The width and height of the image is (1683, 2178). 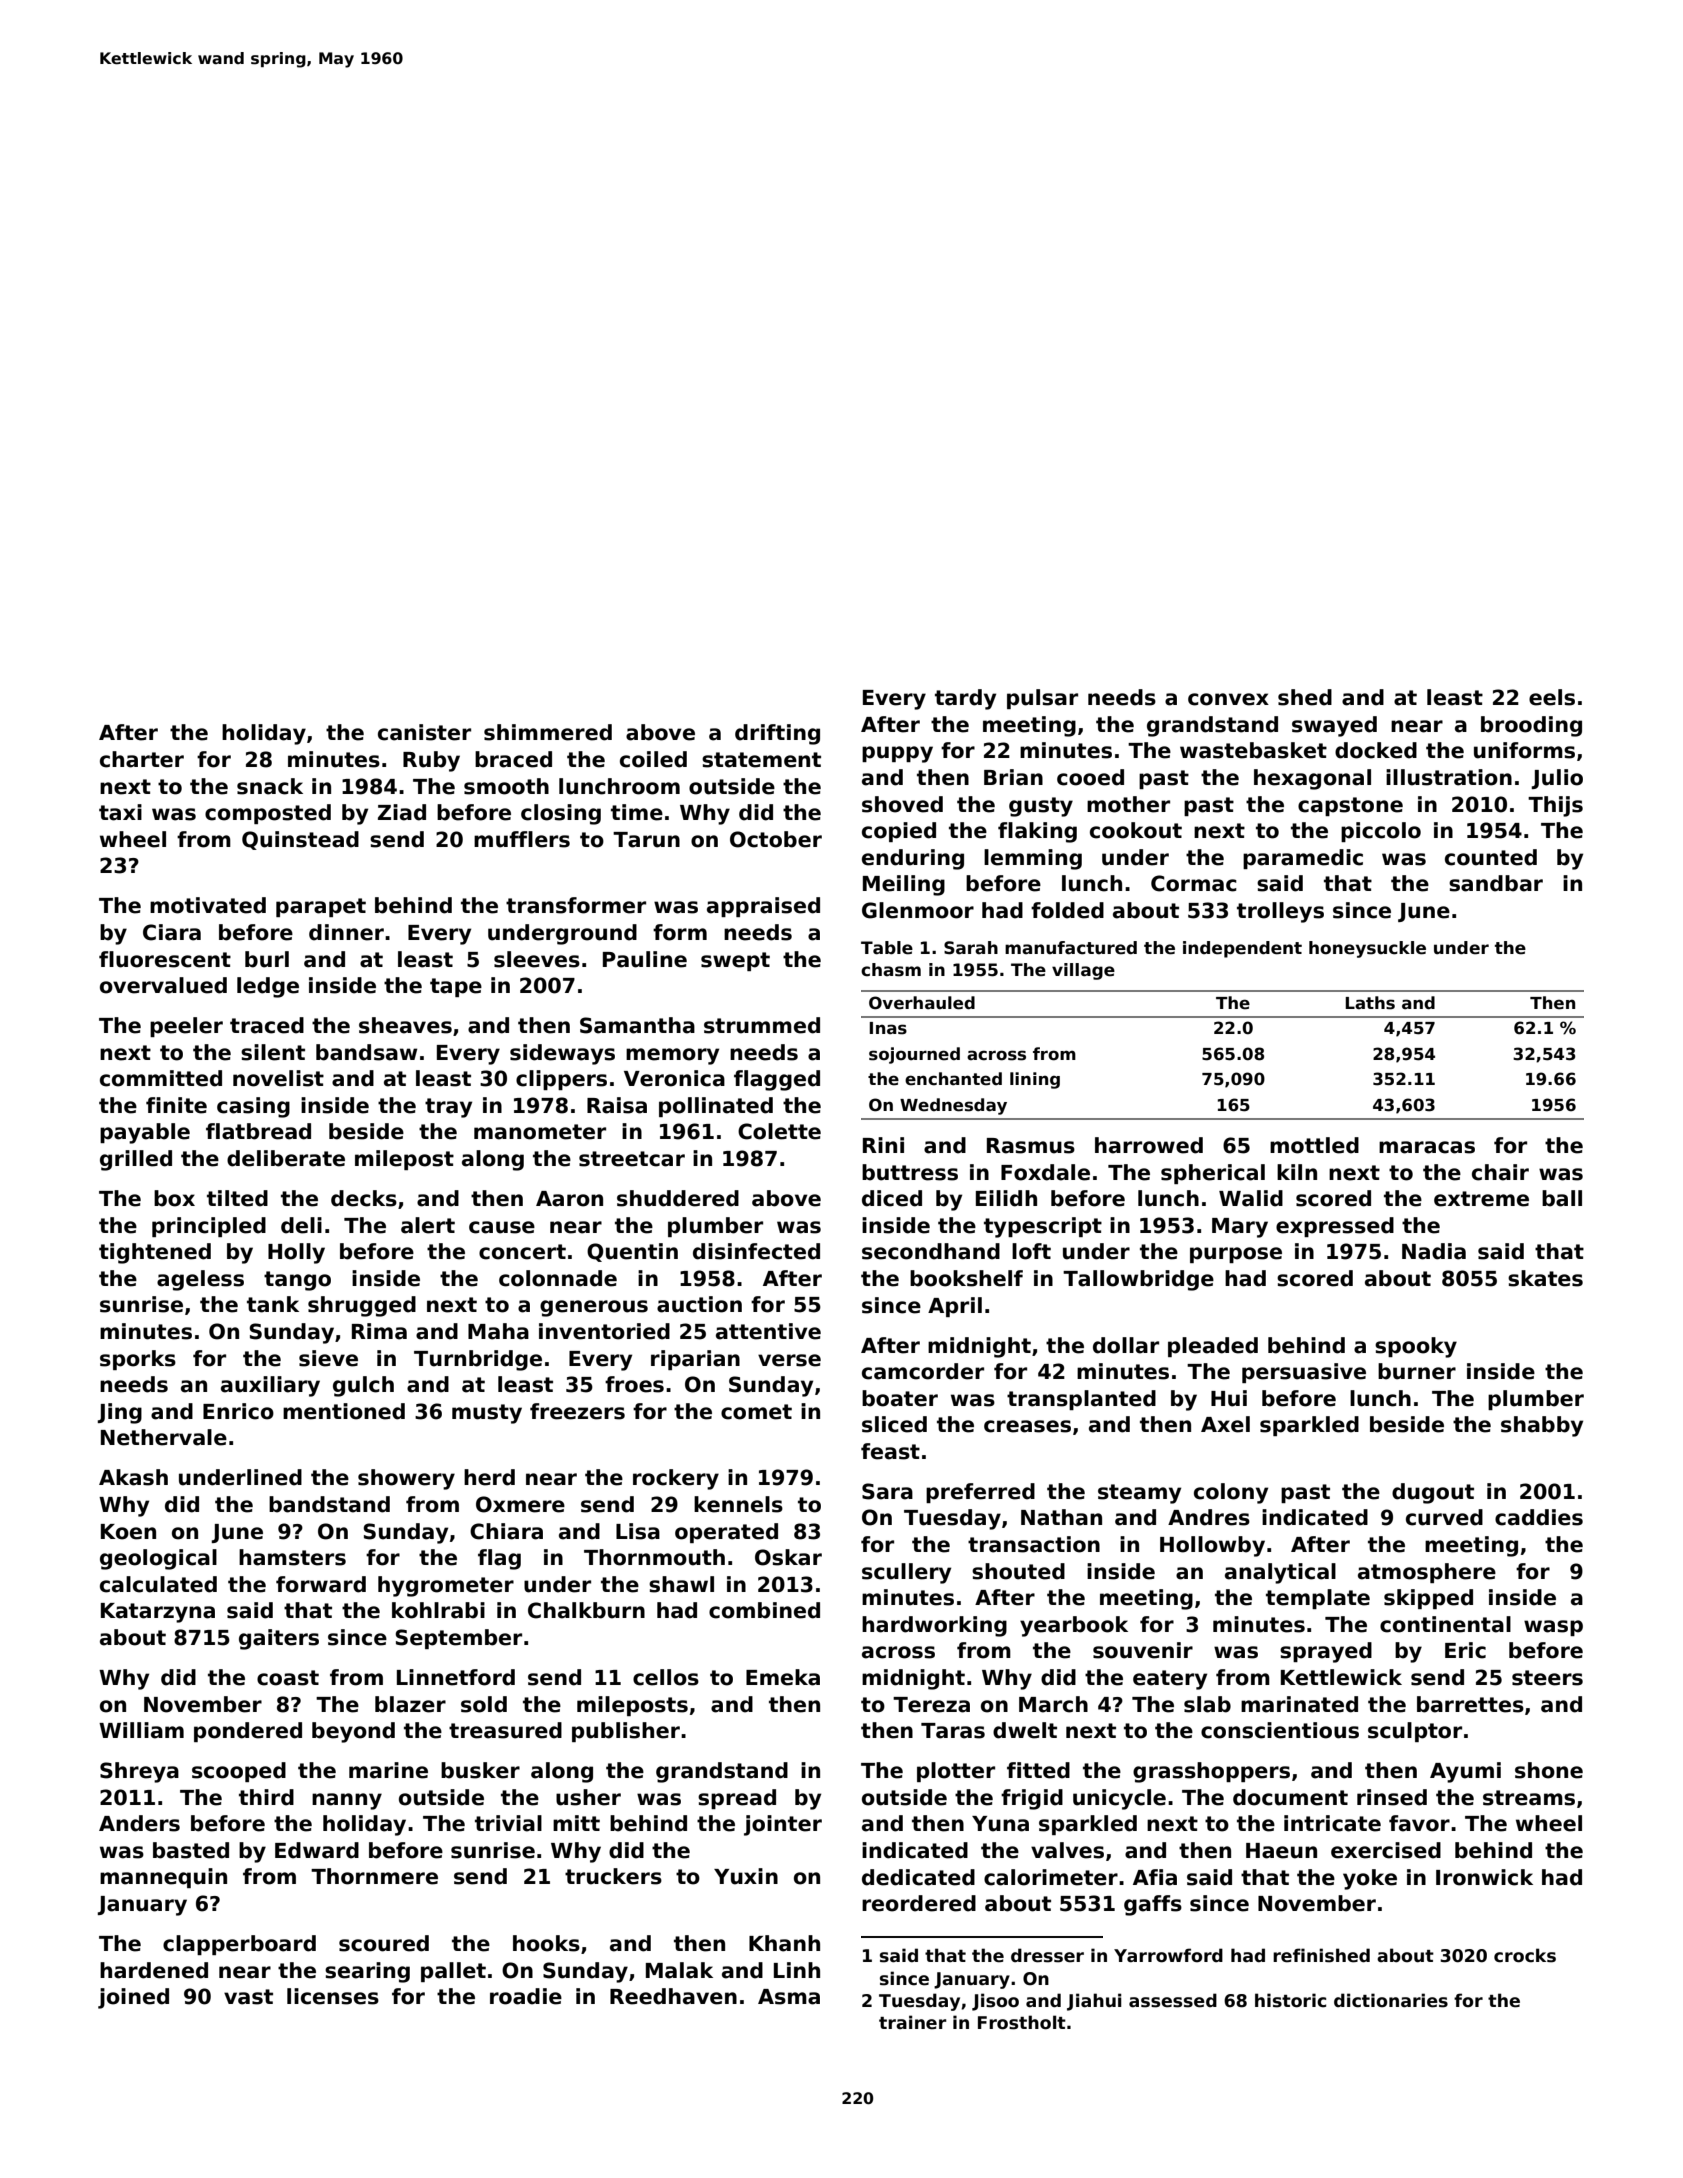 What do you see at coordinates (333, 1996) in the image?
I see `licenses` at bounding box center [333, 1996].
